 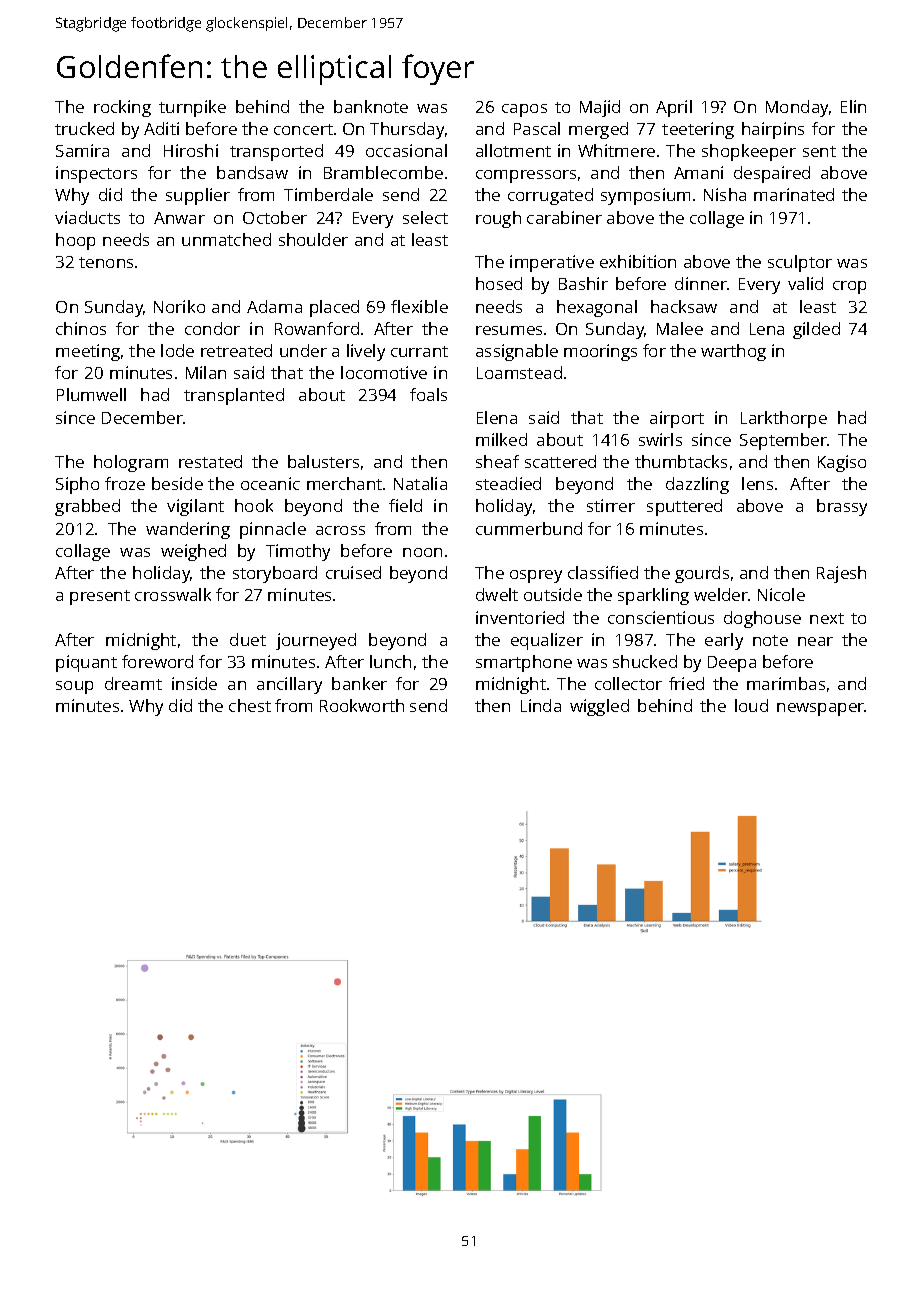 What do you see at coordinates (560, 461) in the screenshot?
I see `scattered` at bounding box center [560, 461].
